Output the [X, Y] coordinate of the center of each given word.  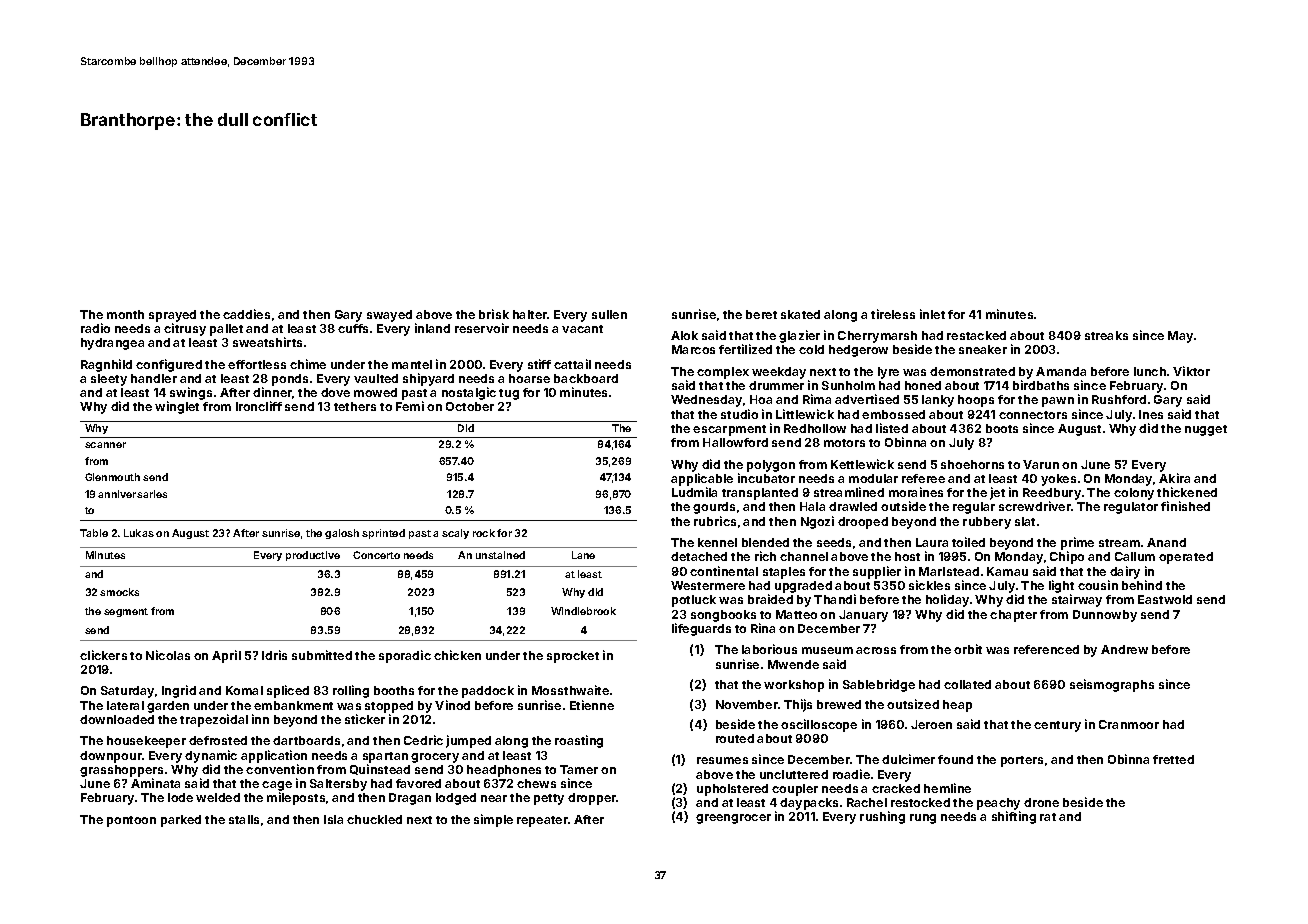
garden [168, 707]
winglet [177, 407]
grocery [435, 758]
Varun [1041, 464]
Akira [1174, 478]
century [1057, 726]
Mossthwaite [570, 690]
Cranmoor [1129, 724]
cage [277, 786]
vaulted [376, 378]
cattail [572, 364]
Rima [817, 399]
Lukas [139, 533]
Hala [812, 506]
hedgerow [858, 351]
